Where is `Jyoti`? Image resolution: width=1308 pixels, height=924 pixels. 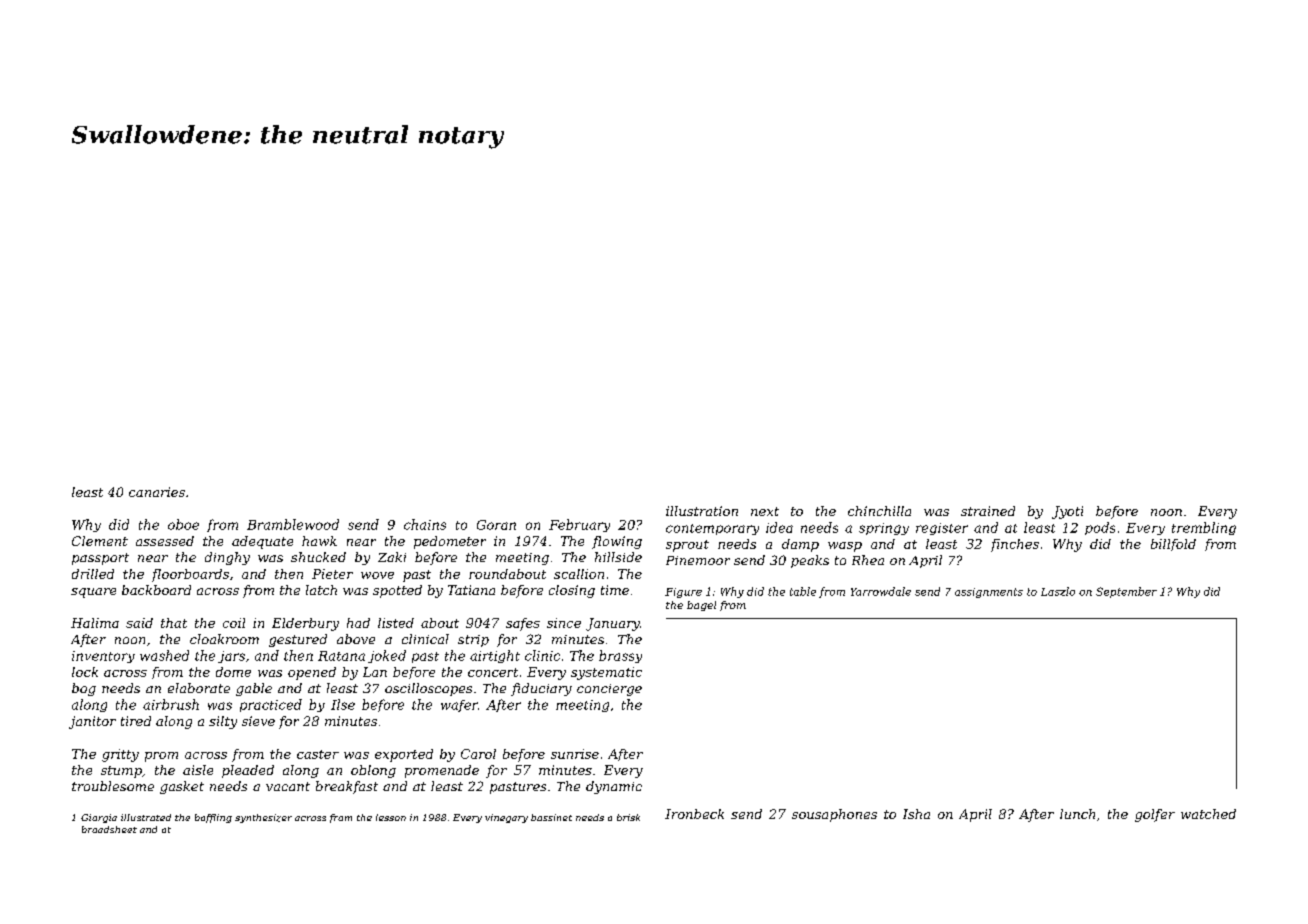 Jyoti is located at coordinates (1067, 512).
